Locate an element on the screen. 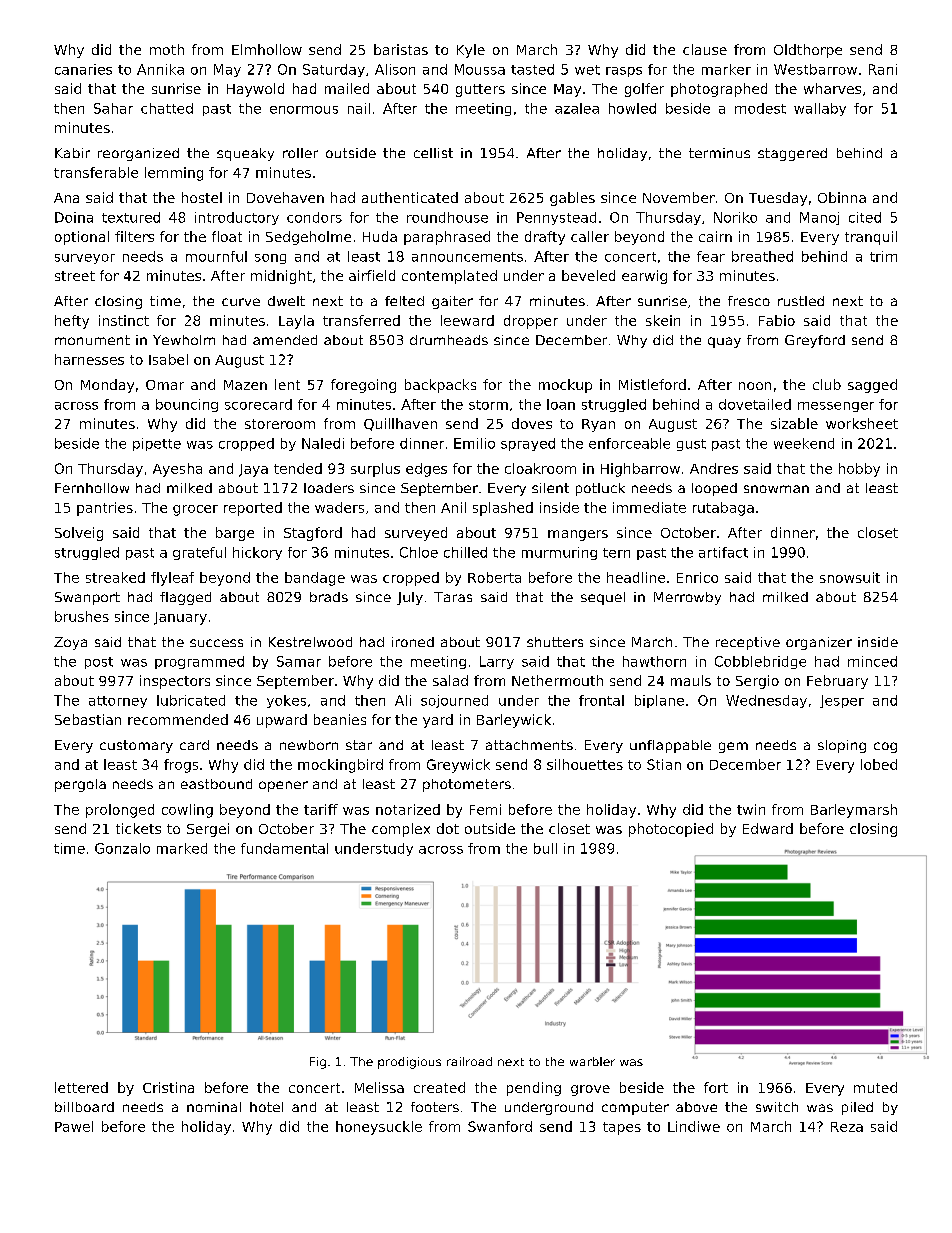 The image size is (952, 1233). Fabio is located at coordinates (777, 320).
